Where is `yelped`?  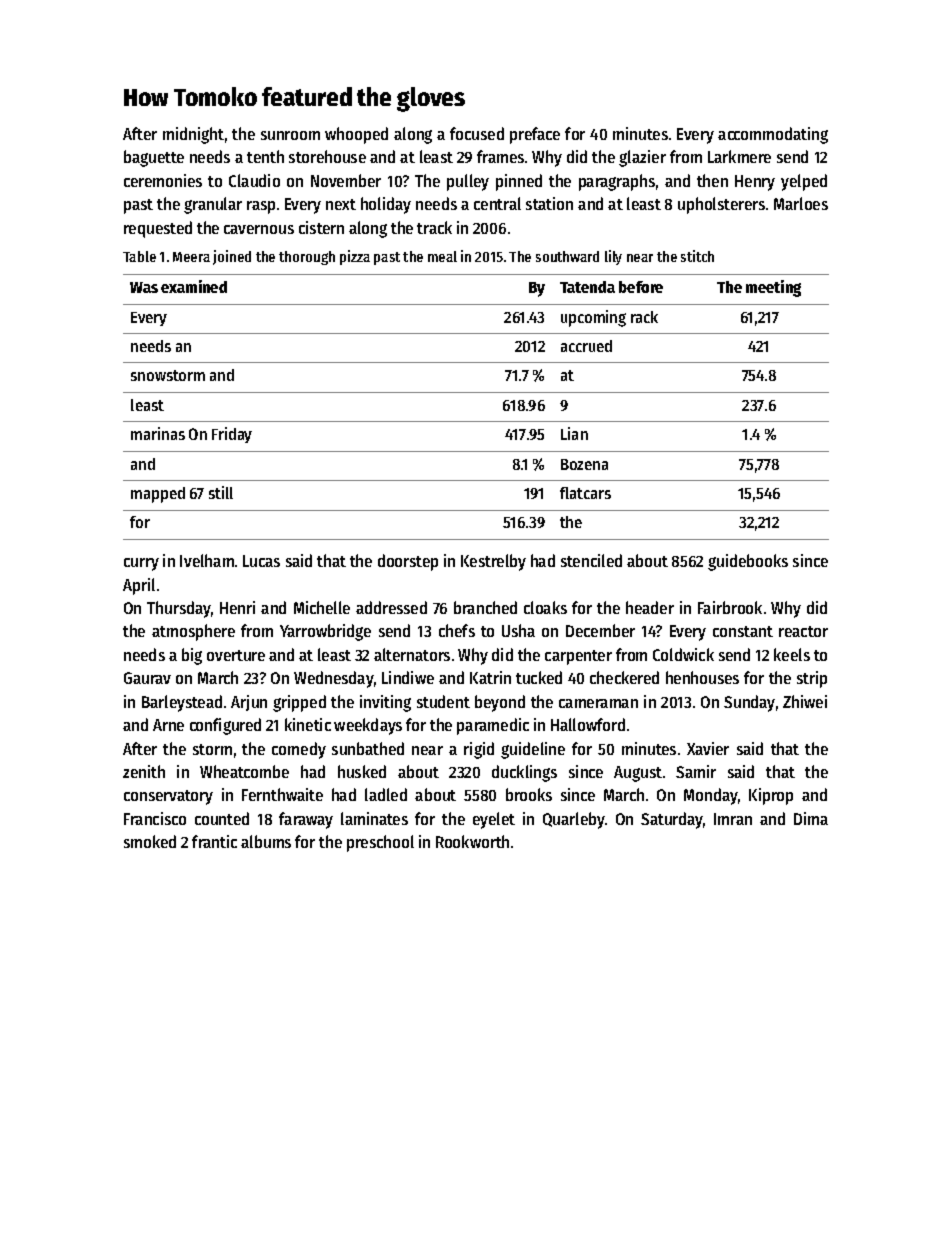 yelped is located at coordinates (804, 182).
